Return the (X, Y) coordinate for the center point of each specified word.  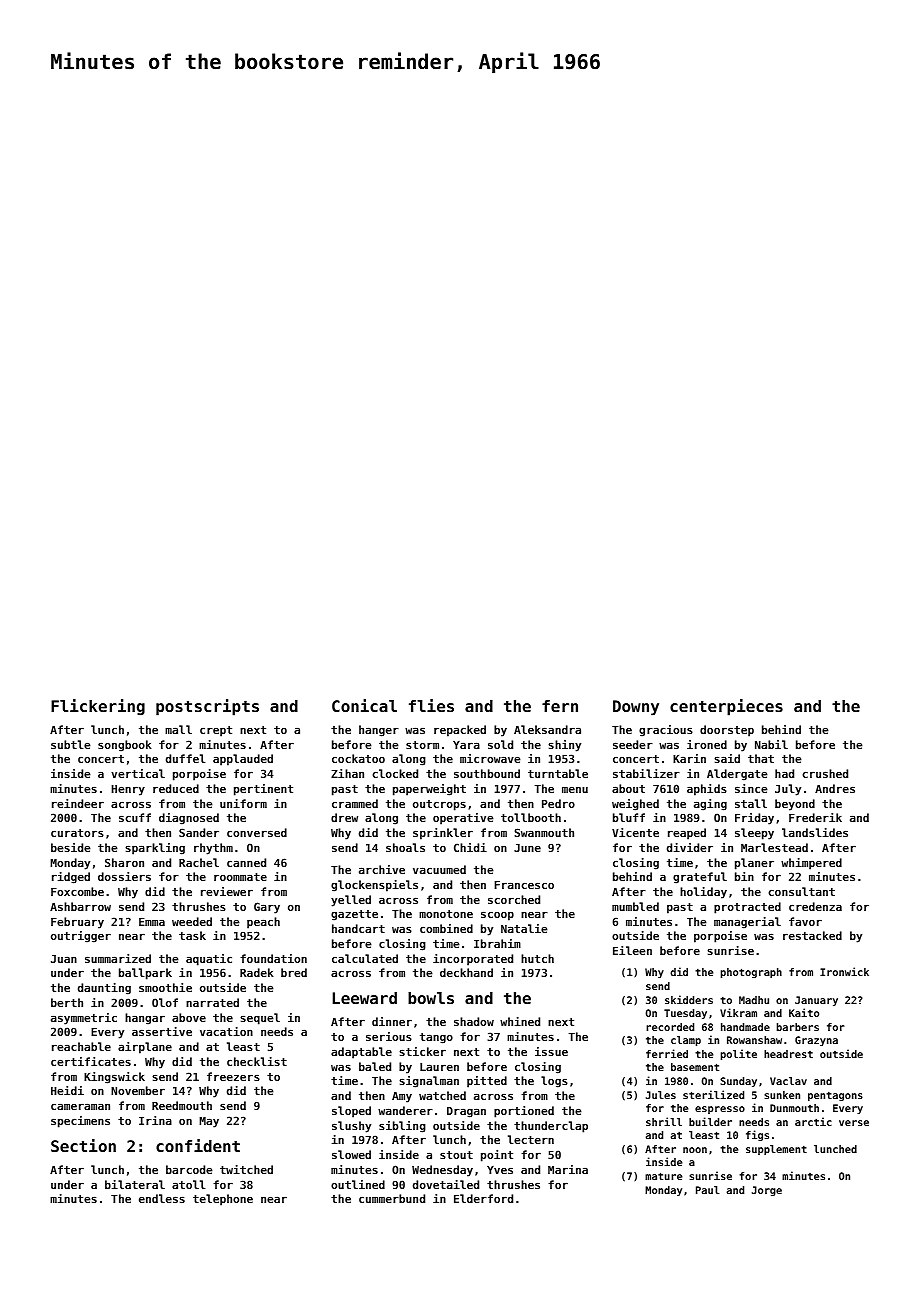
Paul (708, 1190)
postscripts (207, 707)
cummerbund (392, 1198)
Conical (364, 705)
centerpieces (726, 707)
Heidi (67, 1090)
